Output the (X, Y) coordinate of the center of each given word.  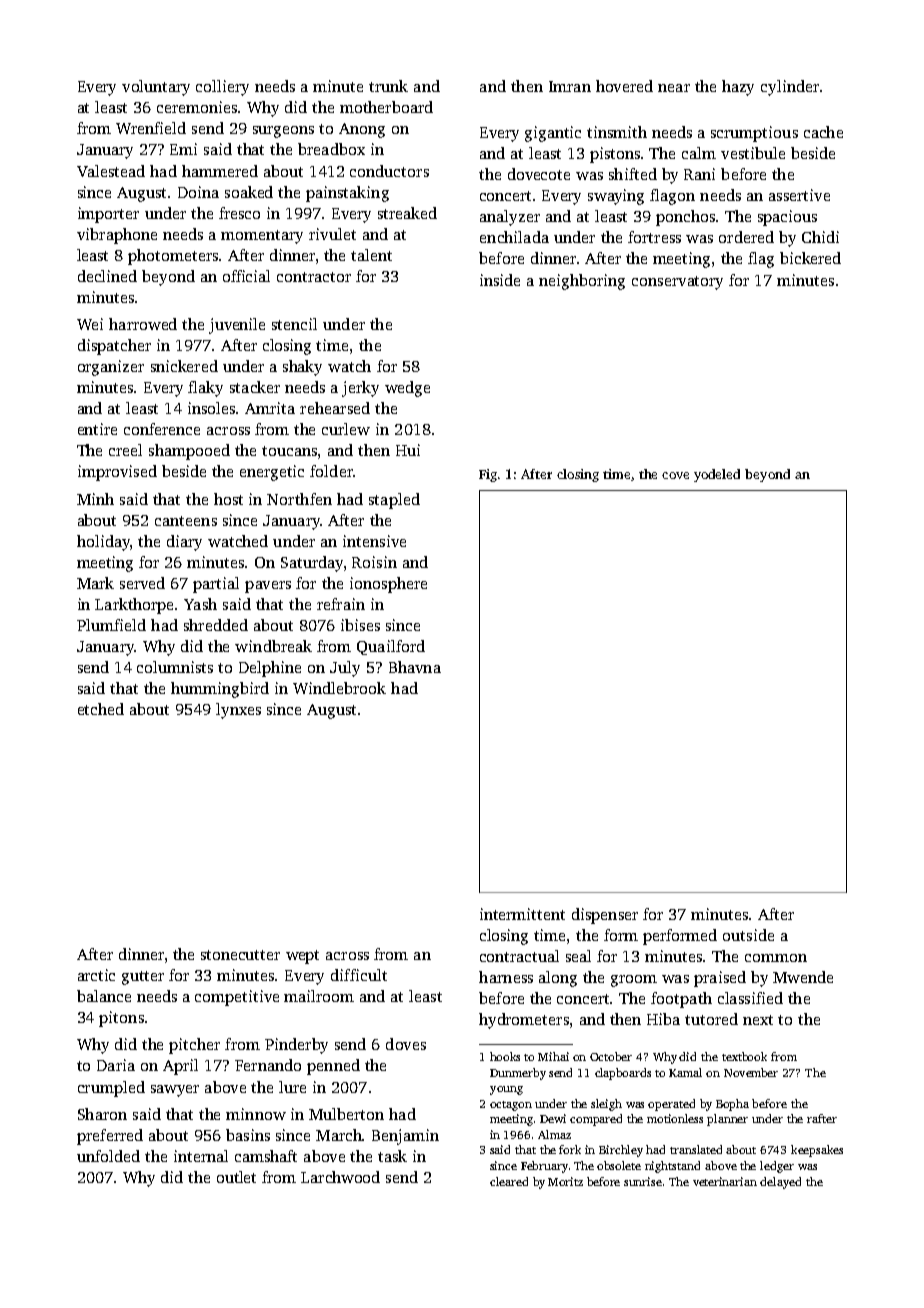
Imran (570, 86)
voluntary (156, 88)
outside (748, 935)
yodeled (717, 475)
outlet (236, 1177)
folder (331, 471)
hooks (505, 1056)
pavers (268, 587)
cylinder (790, 88)
